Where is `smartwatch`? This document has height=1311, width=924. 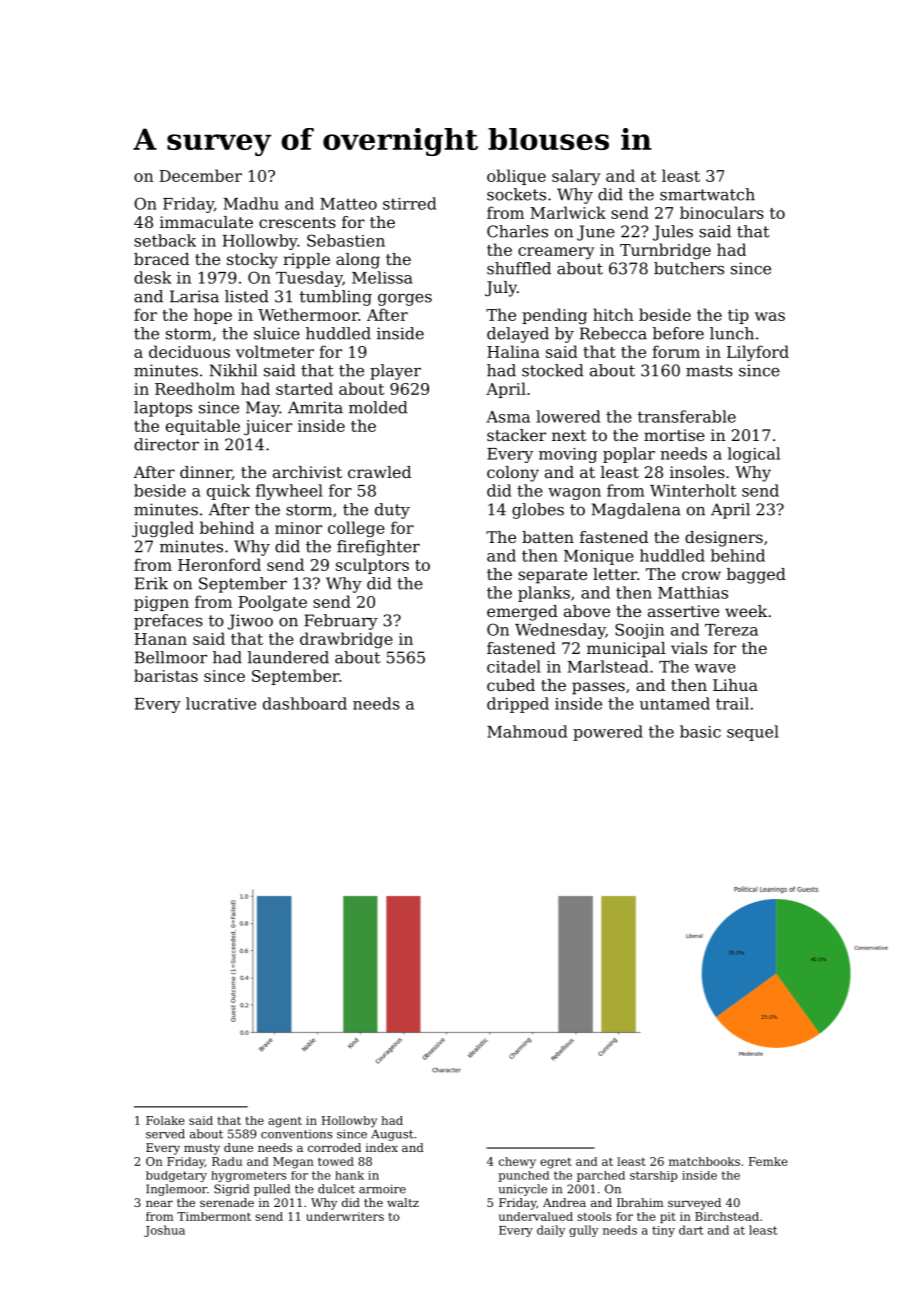
smartwatch is located at coordinates (707, 194).
